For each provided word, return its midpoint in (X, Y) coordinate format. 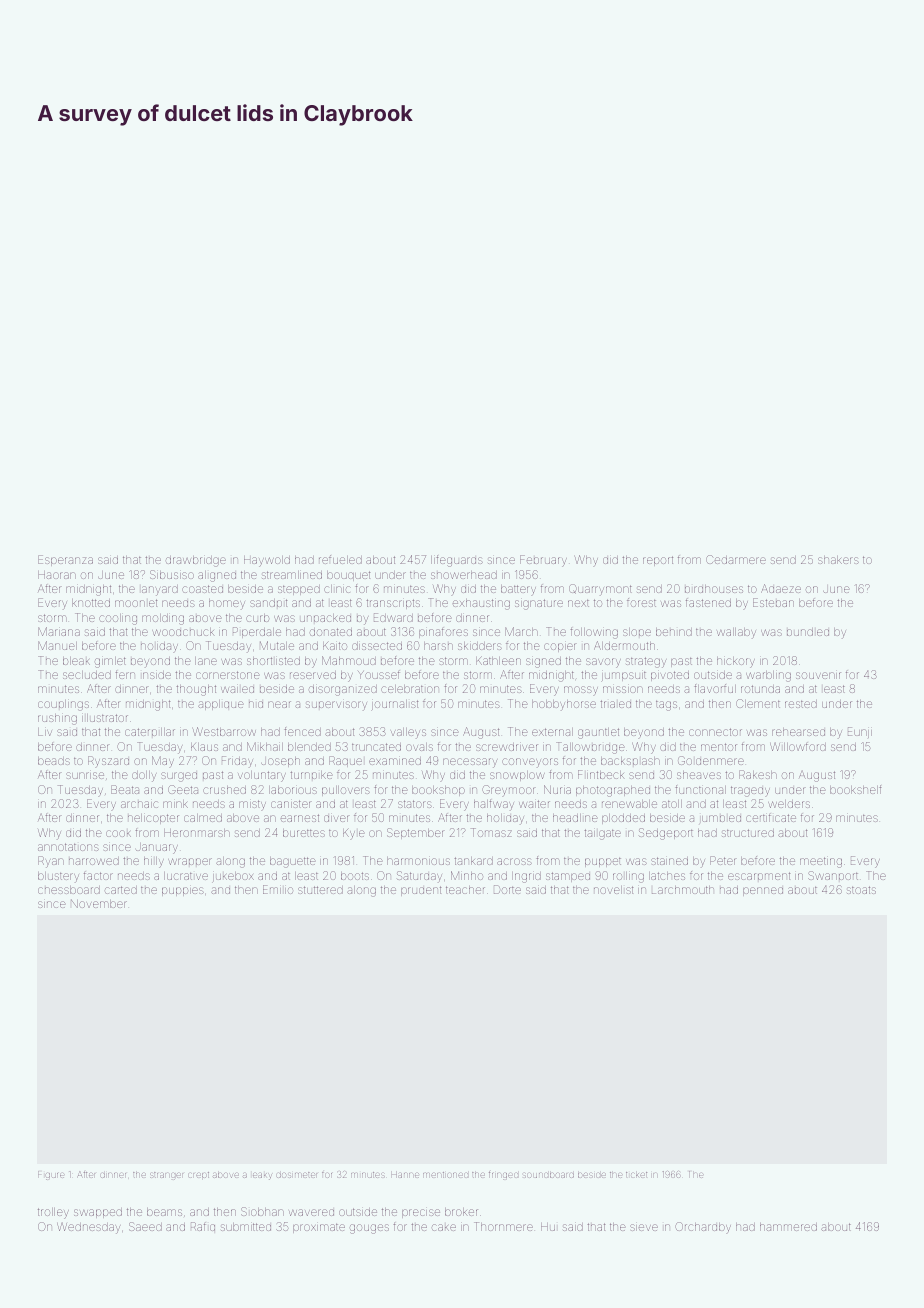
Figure (51, 1175)
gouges (369, 1229)
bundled (808, 632)
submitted (246, 1227)
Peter (722, 860)
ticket (636, 1175)
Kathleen (498, 660)
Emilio (278, 889)
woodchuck (183, 632)
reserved (313, 675)
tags (666, 706)
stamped (568, 877)
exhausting (481, 604)
